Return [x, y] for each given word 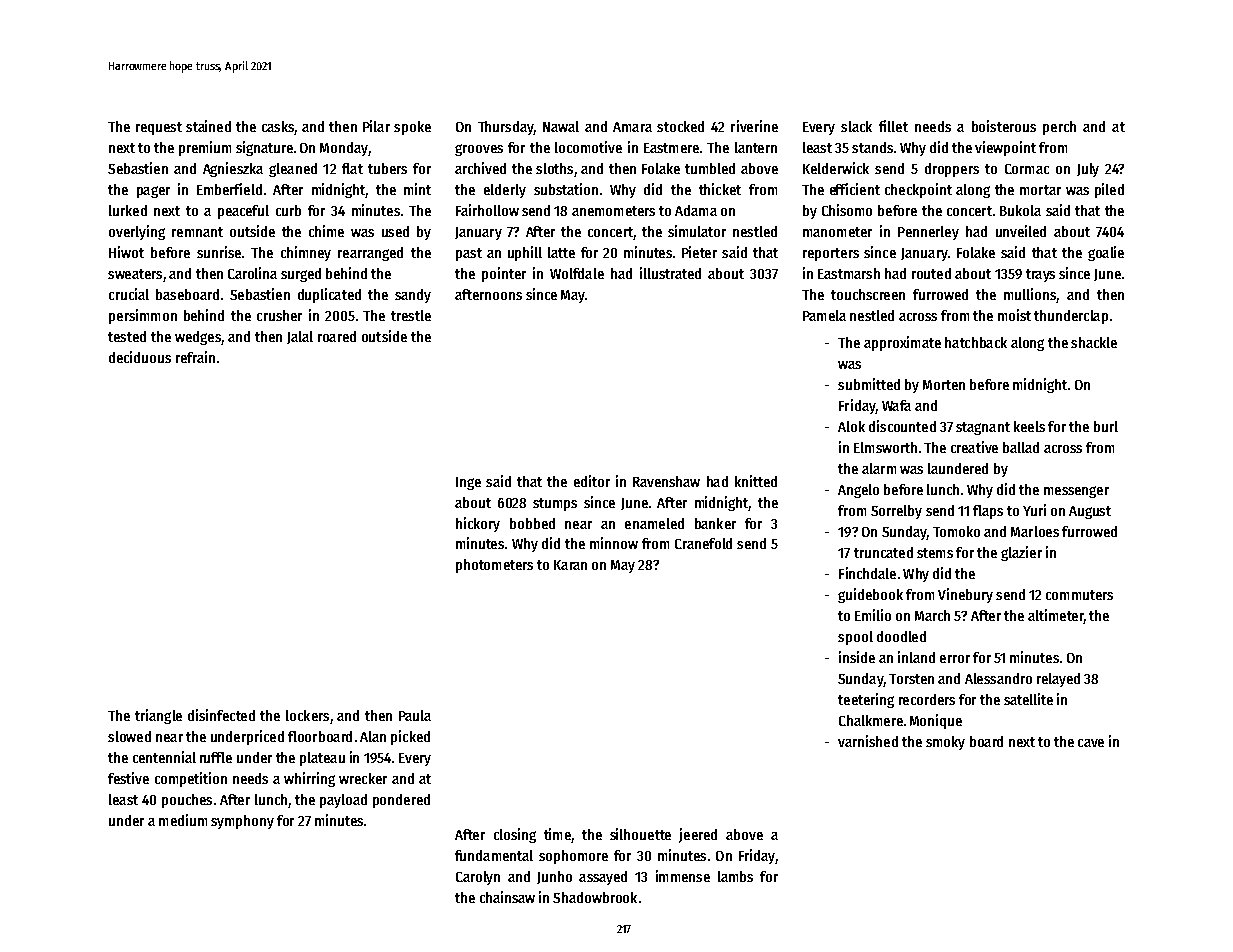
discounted [902, 426]
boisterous [1004, 126]
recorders [927, 699]
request [159, 128]
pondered [401, 801]
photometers [494, 566]
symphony [242, 822]
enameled [654, 523]
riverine [754, 126]
